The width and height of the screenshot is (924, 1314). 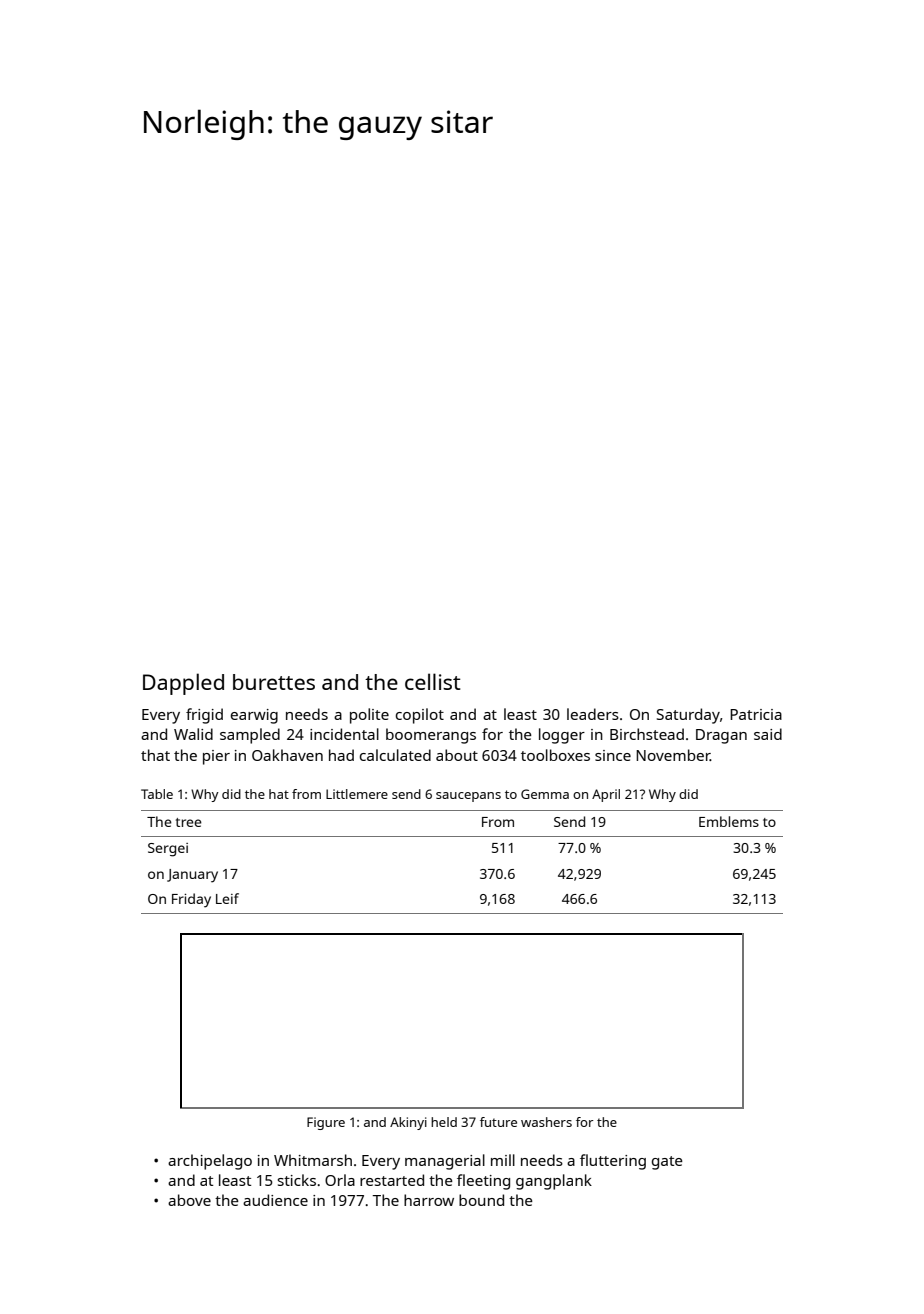 I want to click on April, so click(x=606, y=795).
